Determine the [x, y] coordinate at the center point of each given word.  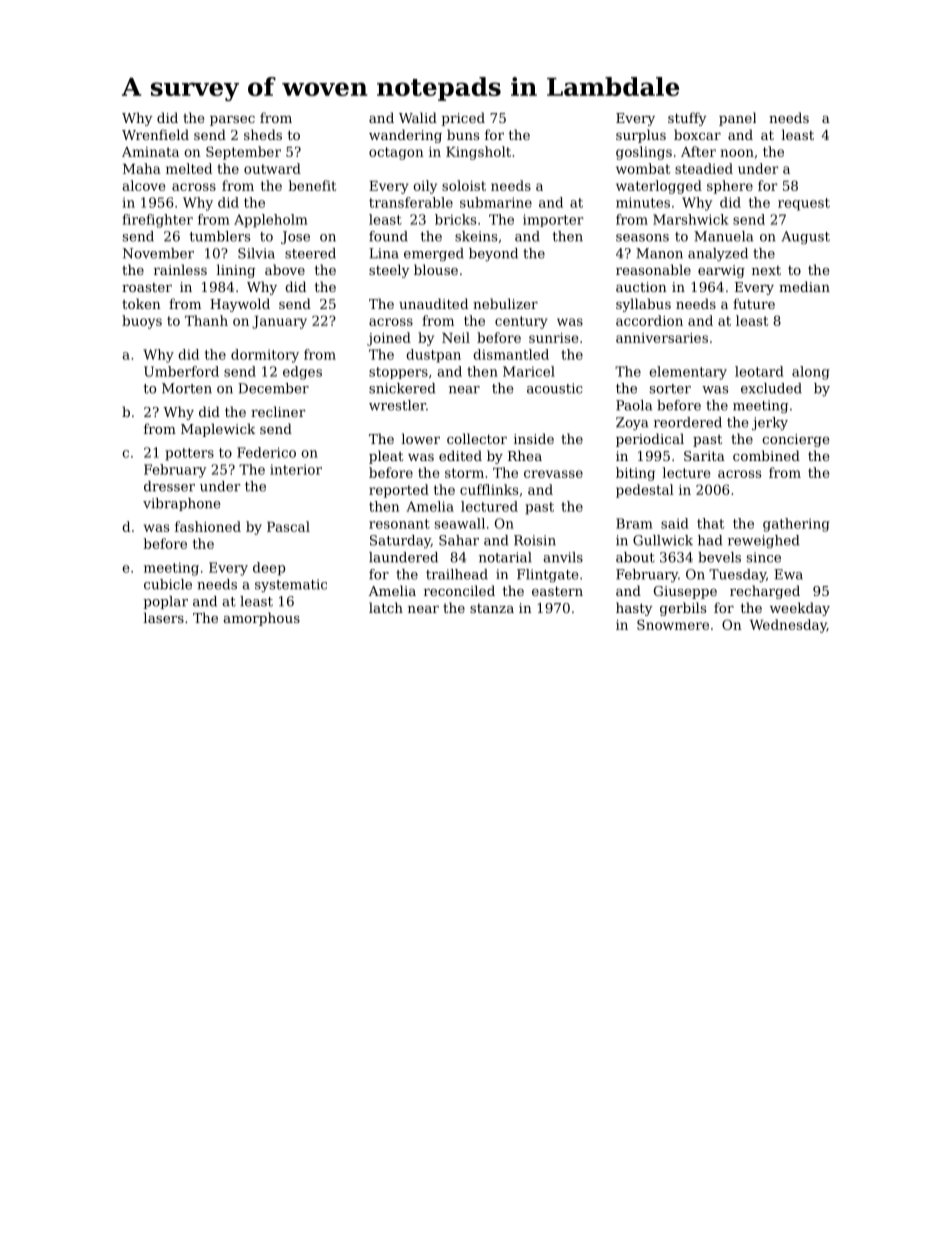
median [804, 286]
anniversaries [662, 338]
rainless [180, 269]
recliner [278, 411]
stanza [492, 608]
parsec [232, 121]
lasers [163, 617]
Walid [418, 117]
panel [737, 119]
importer [553, 220]
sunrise [554, 338]
